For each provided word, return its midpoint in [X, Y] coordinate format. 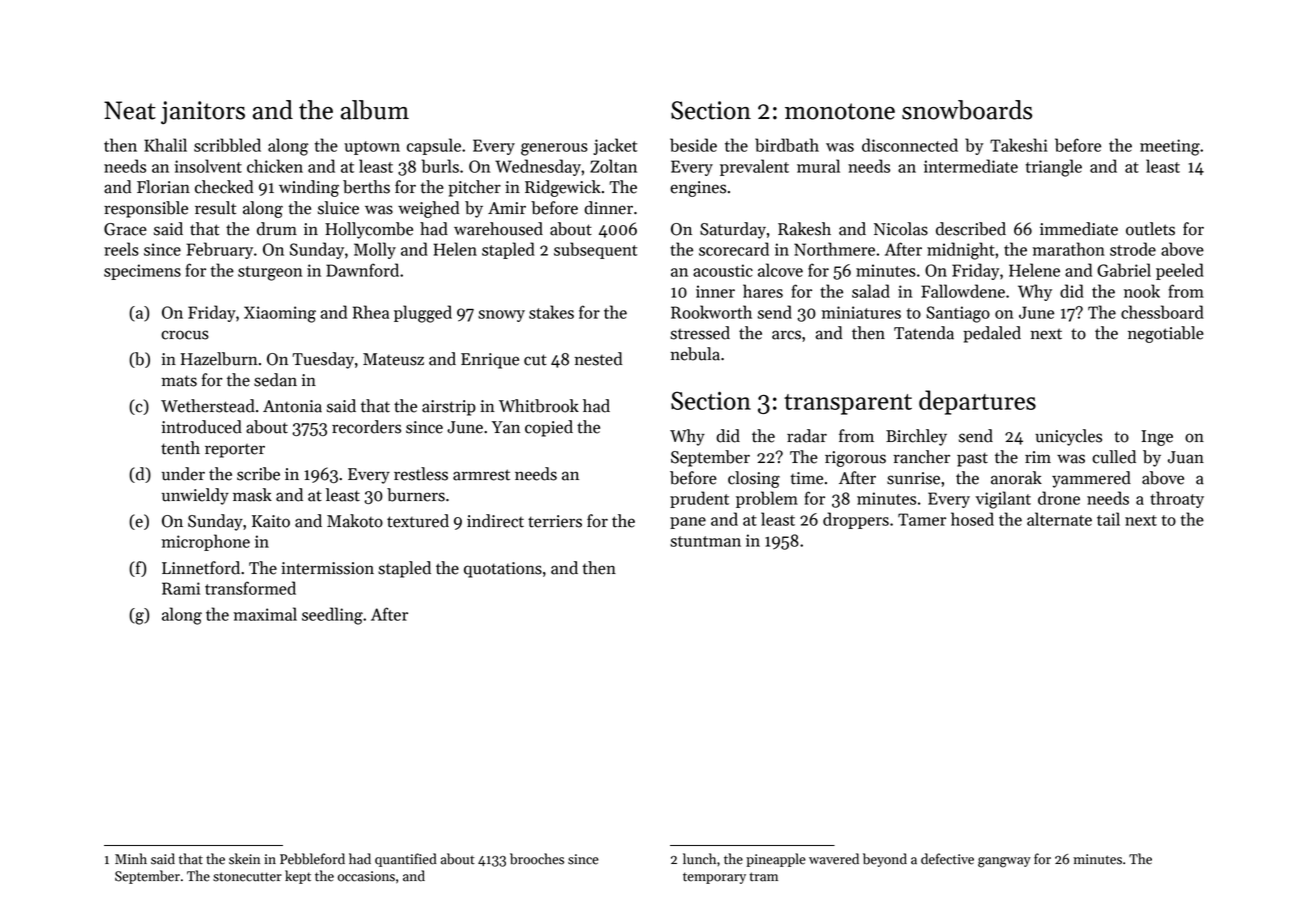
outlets [1150, 229]
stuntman [705, 541]
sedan [275, 380]
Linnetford [201, 568]
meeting [1170, 147]
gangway [1004, 862]
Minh [131, 858]
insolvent [208, 166]
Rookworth [711, 312]
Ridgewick [563, 188]
